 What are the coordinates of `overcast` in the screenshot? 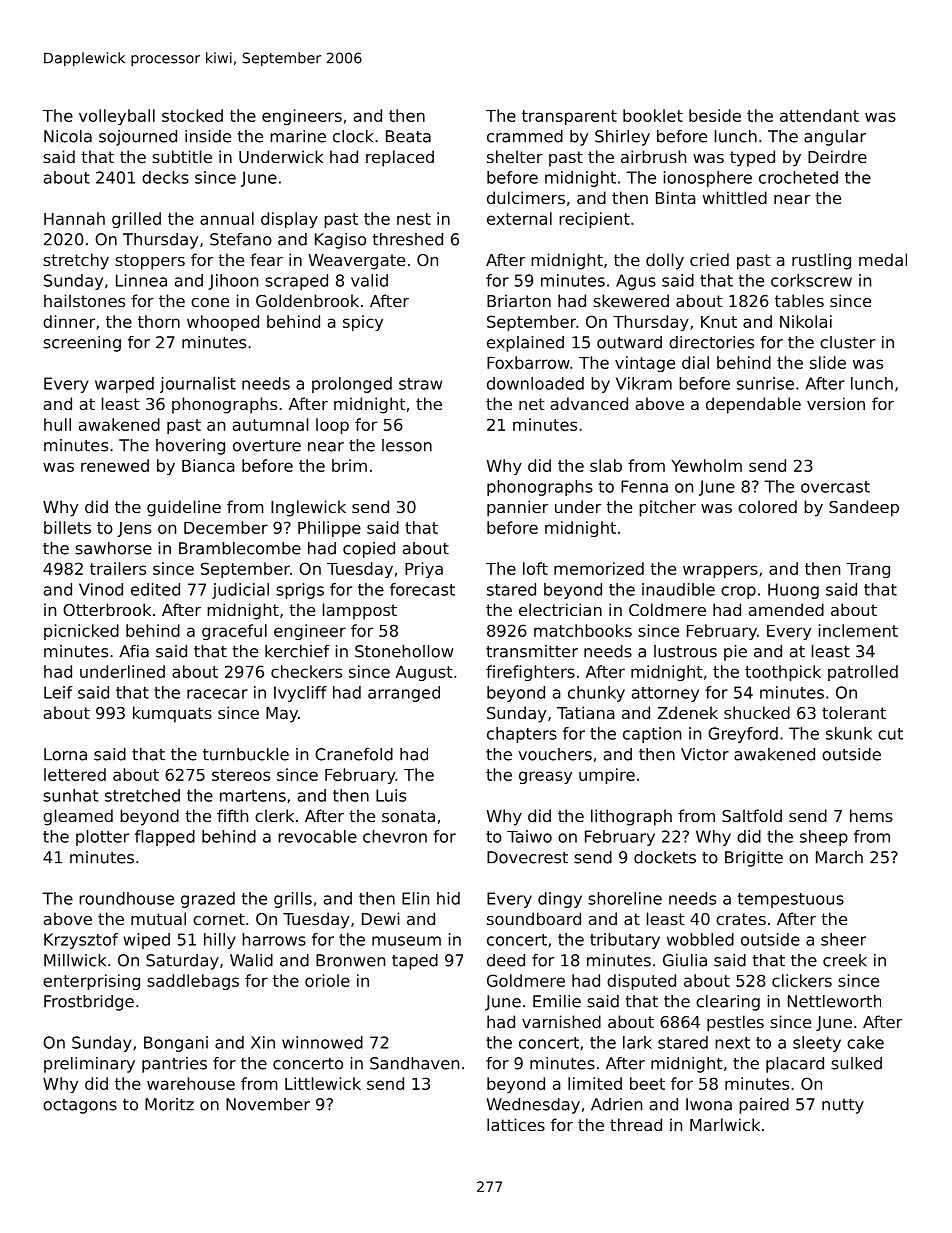 It's located at (835, 487).
